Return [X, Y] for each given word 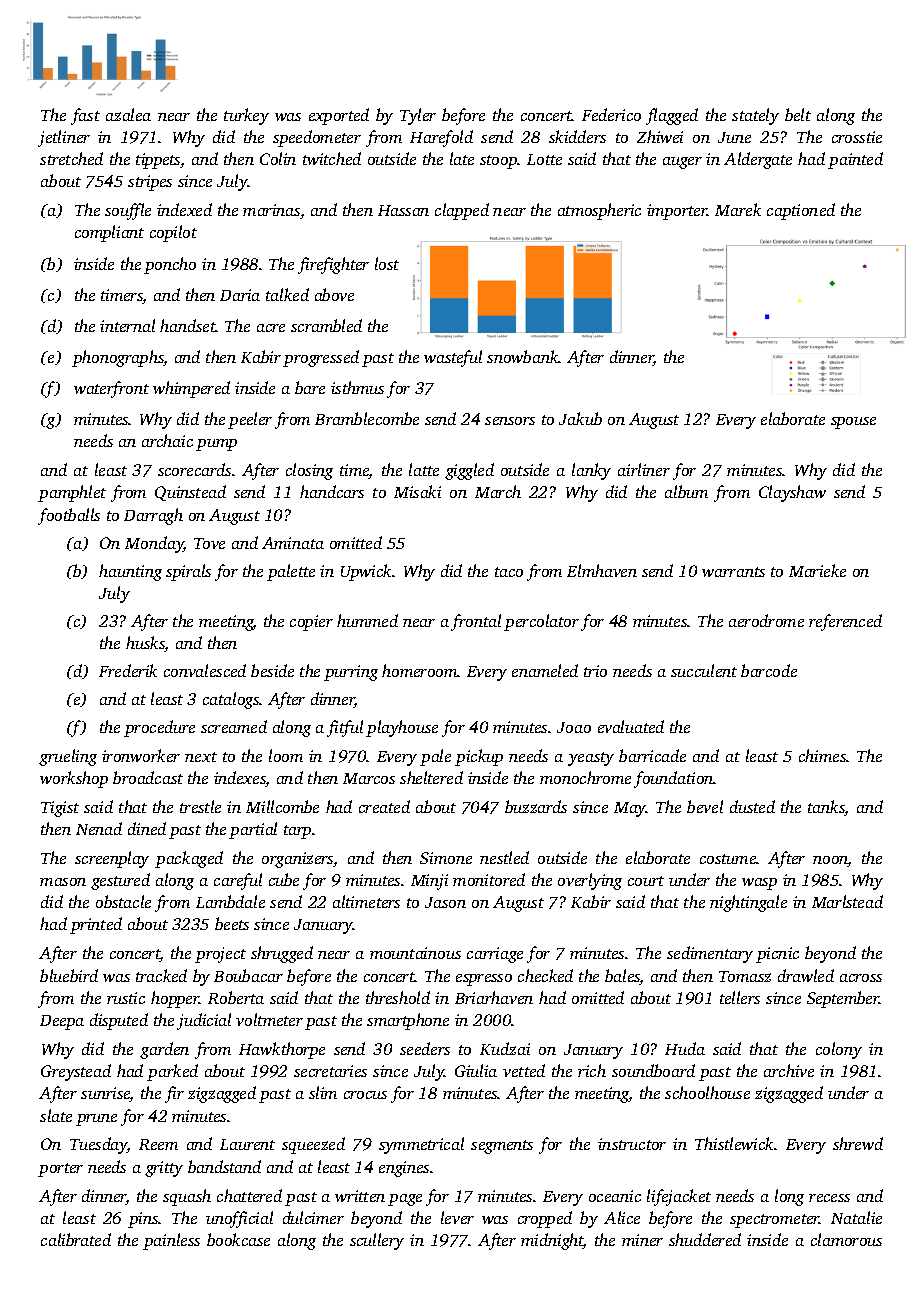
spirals [188, 572]
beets [232, 923]
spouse [853, 423]
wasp [759, 884]
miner [642, 1240]
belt [798, 114]
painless [171, 1241]
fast [85, 116]
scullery [377, 1241]
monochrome [585, 777]
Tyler [418, 116]
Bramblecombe [367, 418]
